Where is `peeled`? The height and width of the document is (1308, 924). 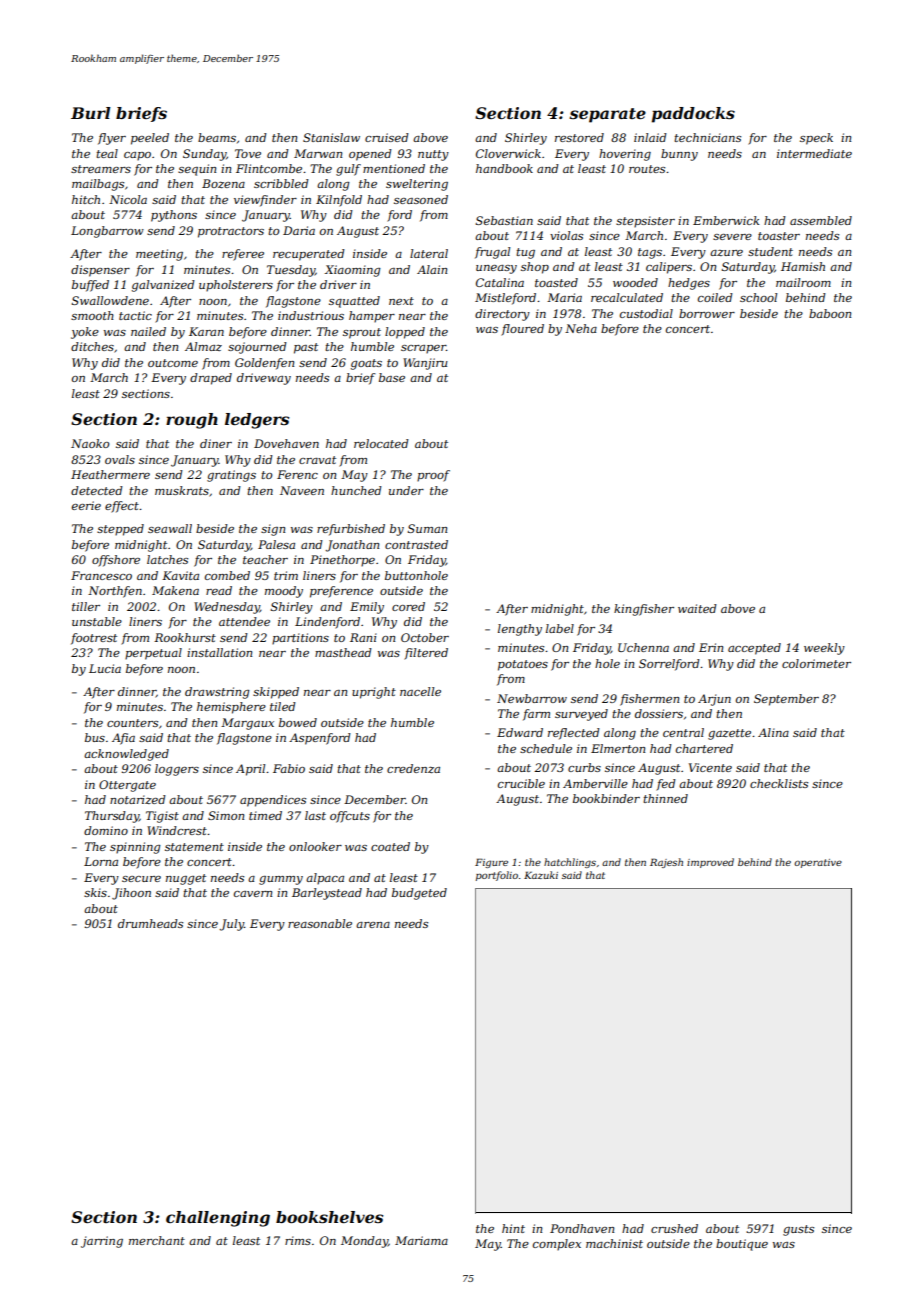
peeled is located at coordinates (150, 139).
